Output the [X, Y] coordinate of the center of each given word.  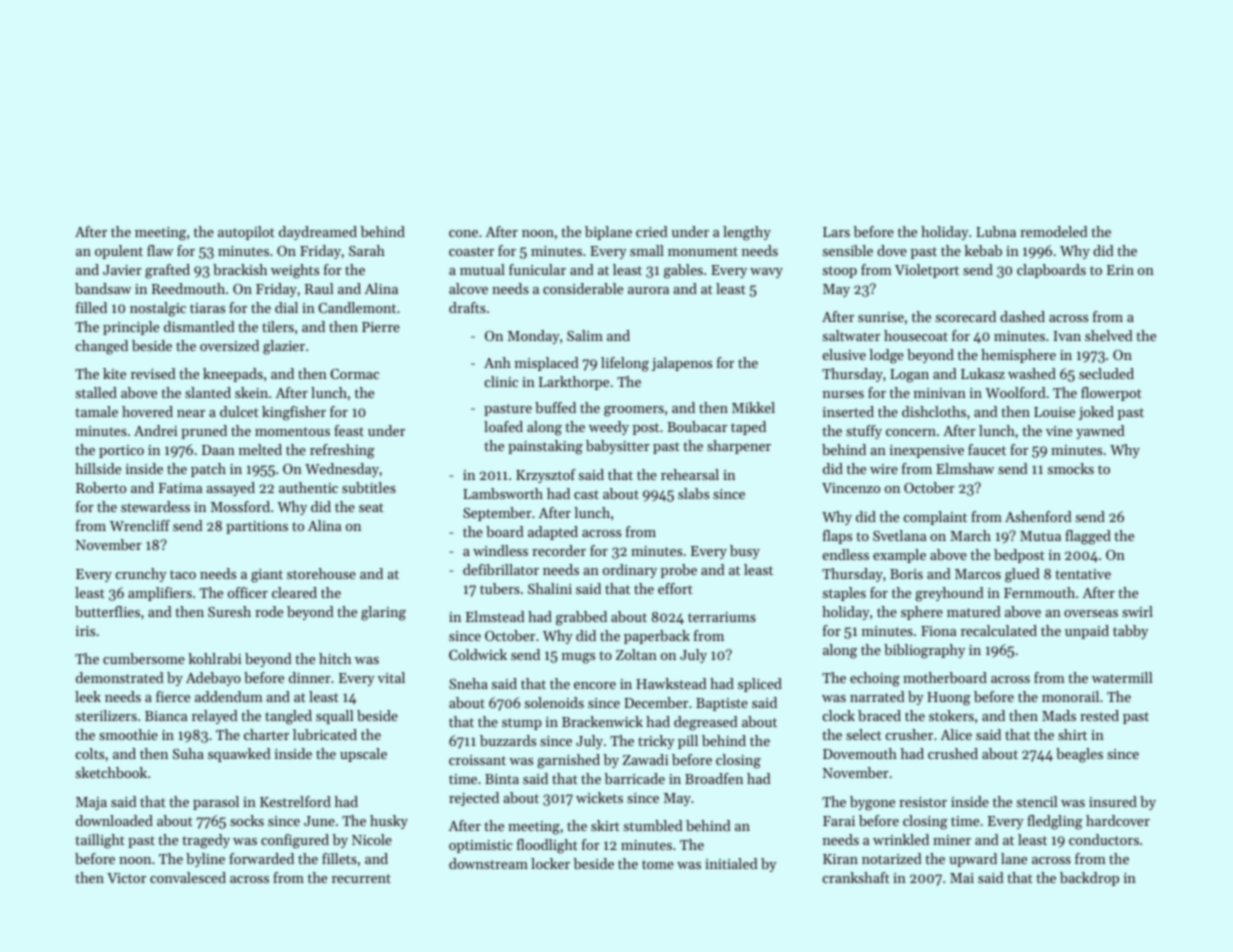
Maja [91, 803]
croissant [477, 760]
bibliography [924, 651]
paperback [657, 637]
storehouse [321, 573]
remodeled [1054, 231]
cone [463, 233]
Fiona [939, 631]
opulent [119, 252]
